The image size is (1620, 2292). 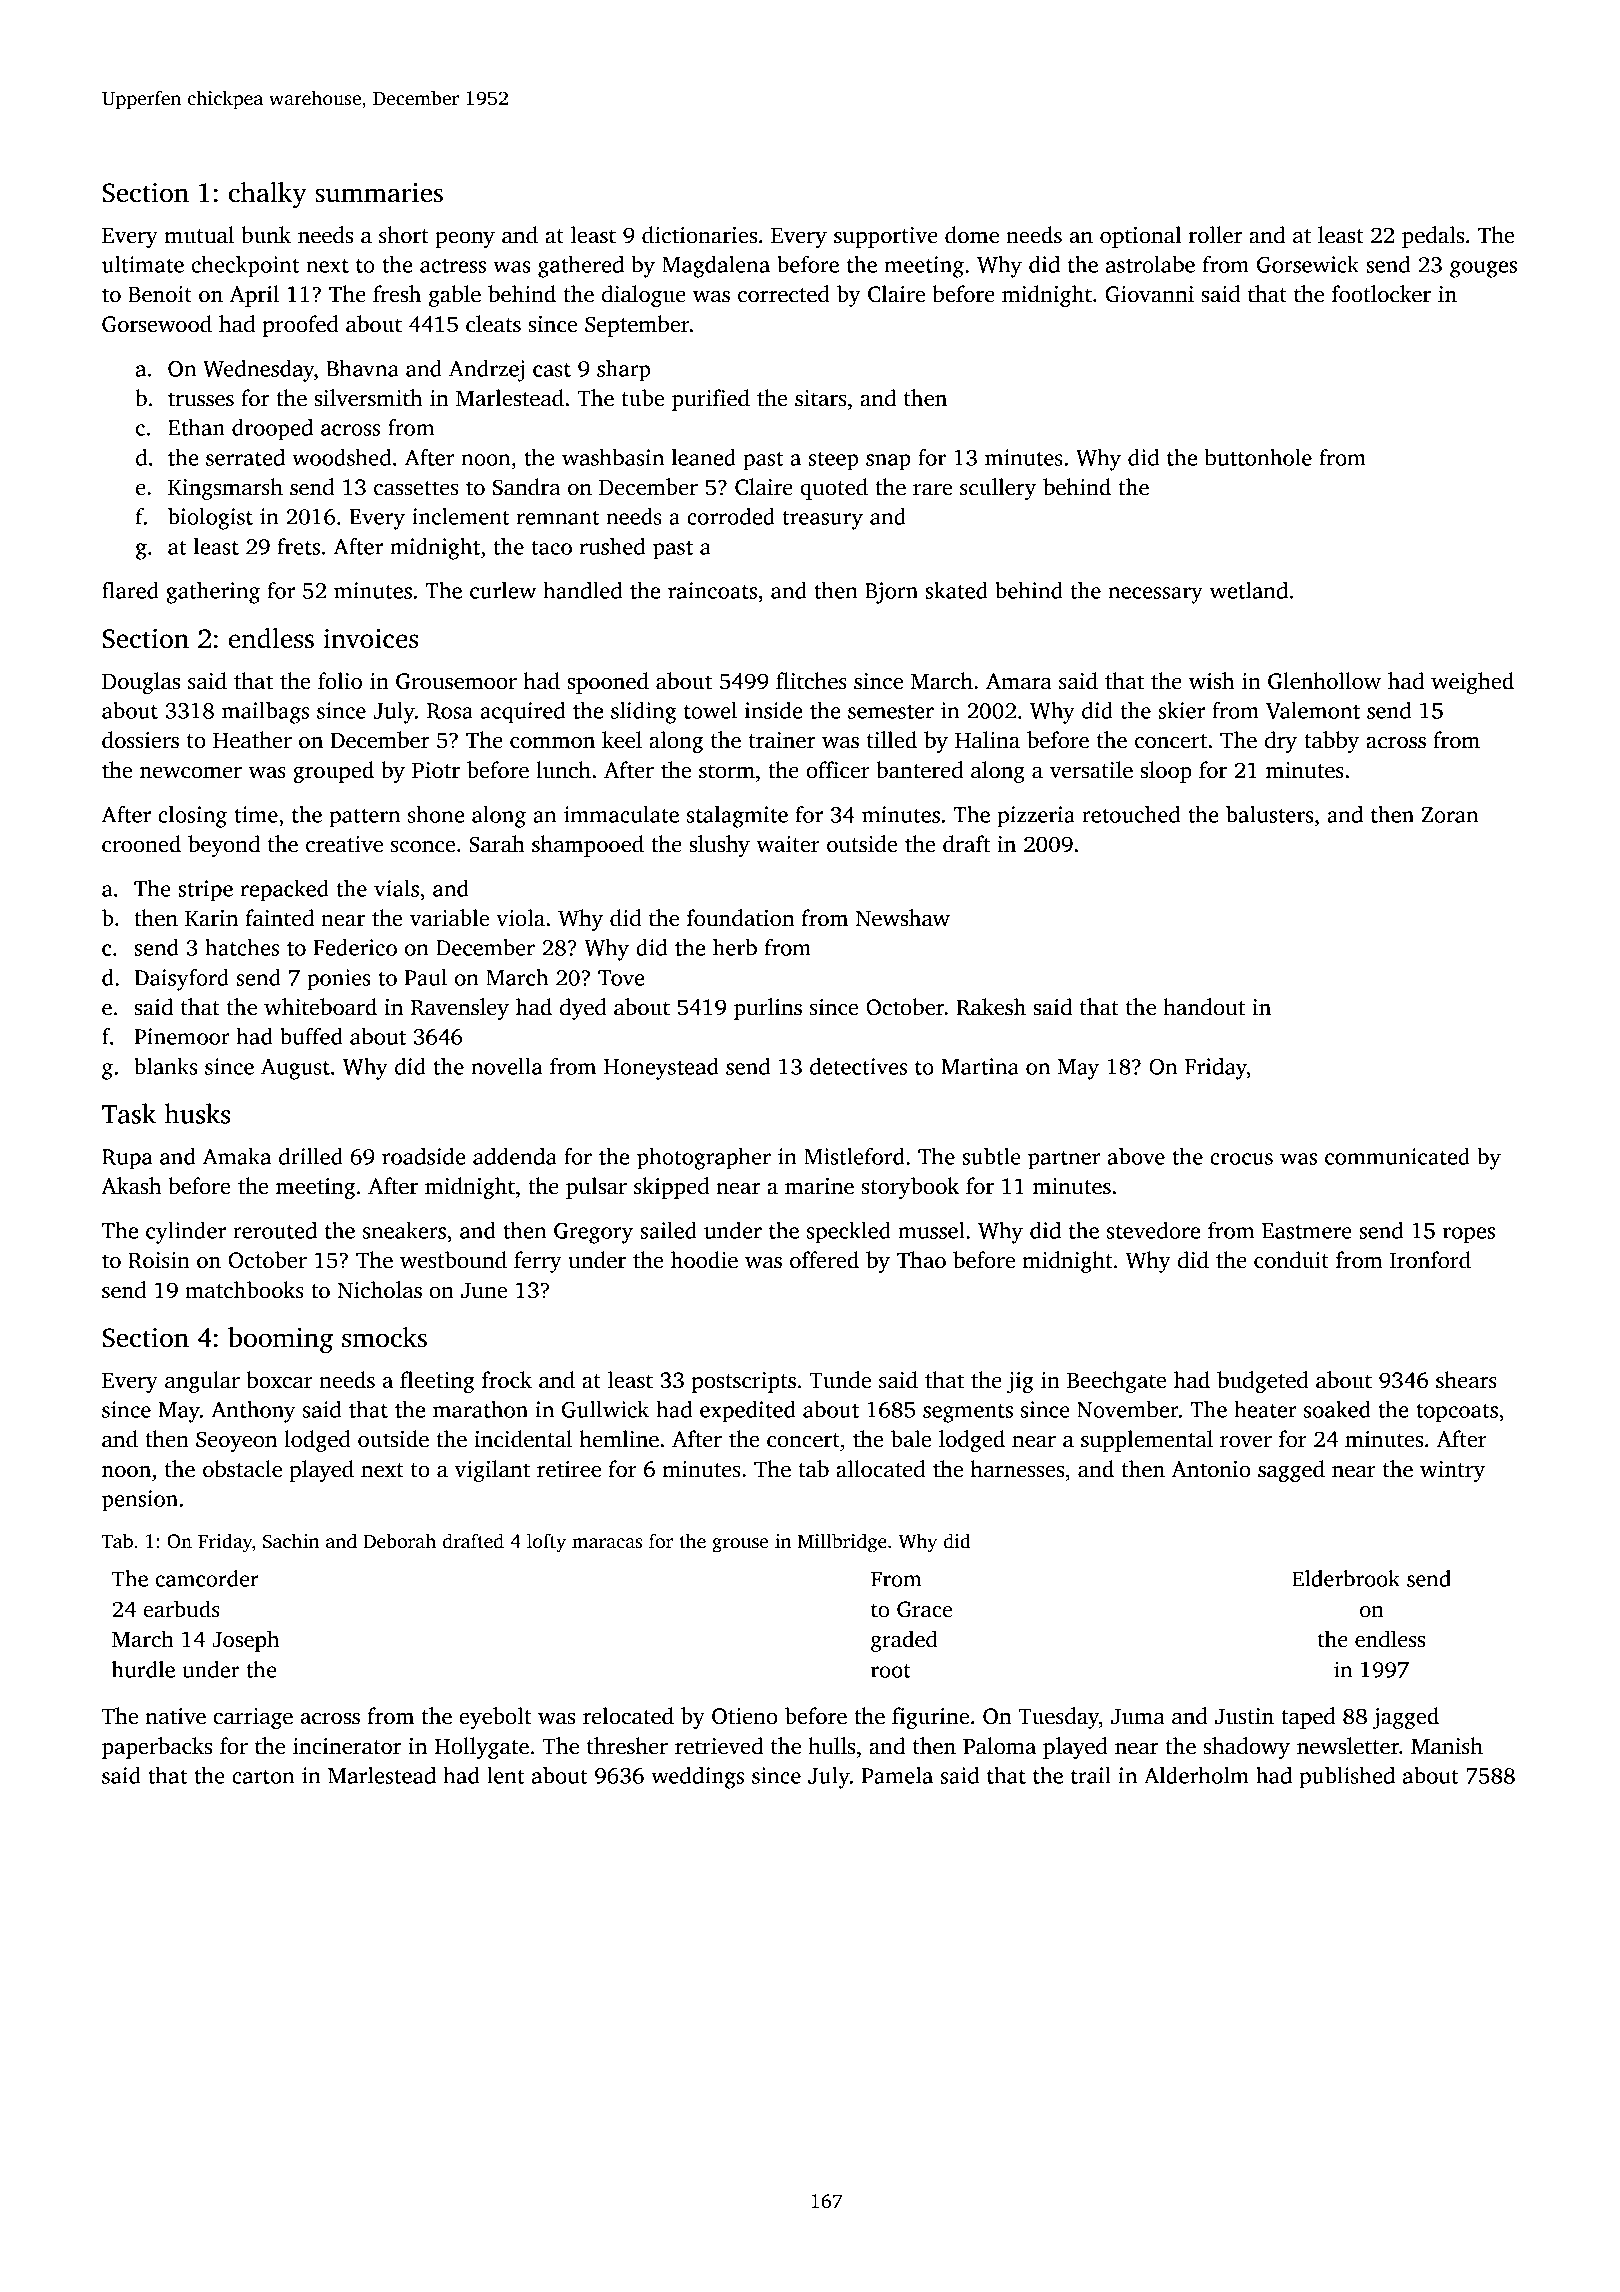 What do you see at coordinates (581, 267) in the screenshot?
I see `gathered` at bounding box center [581, 267].
